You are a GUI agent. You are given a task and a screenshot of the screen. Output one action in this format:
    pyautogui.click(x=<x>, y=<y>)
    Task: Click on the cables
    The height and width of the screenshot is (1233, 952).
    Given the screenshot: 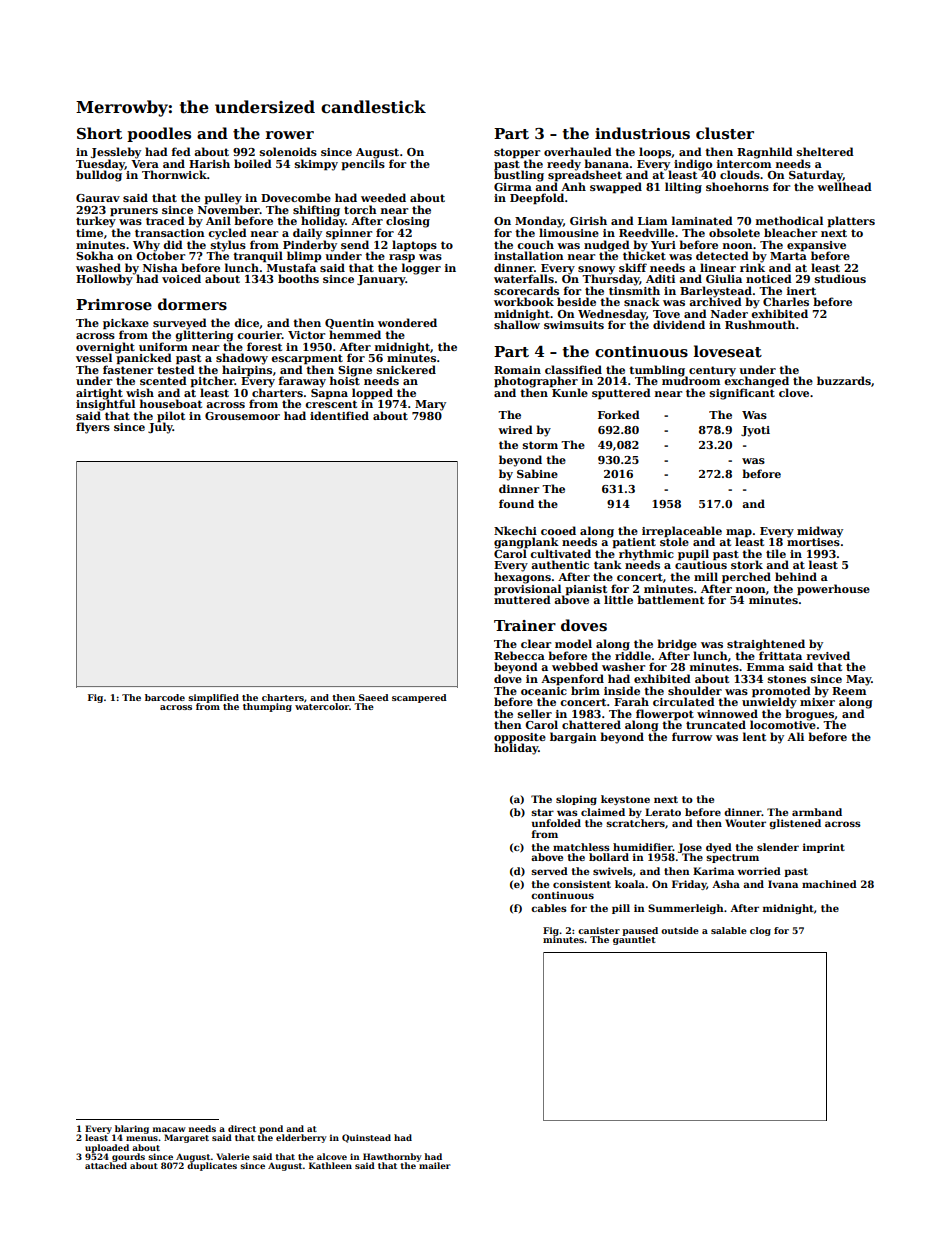 What is the action you would take?
    pyautogui.click(x=549, y=908)
